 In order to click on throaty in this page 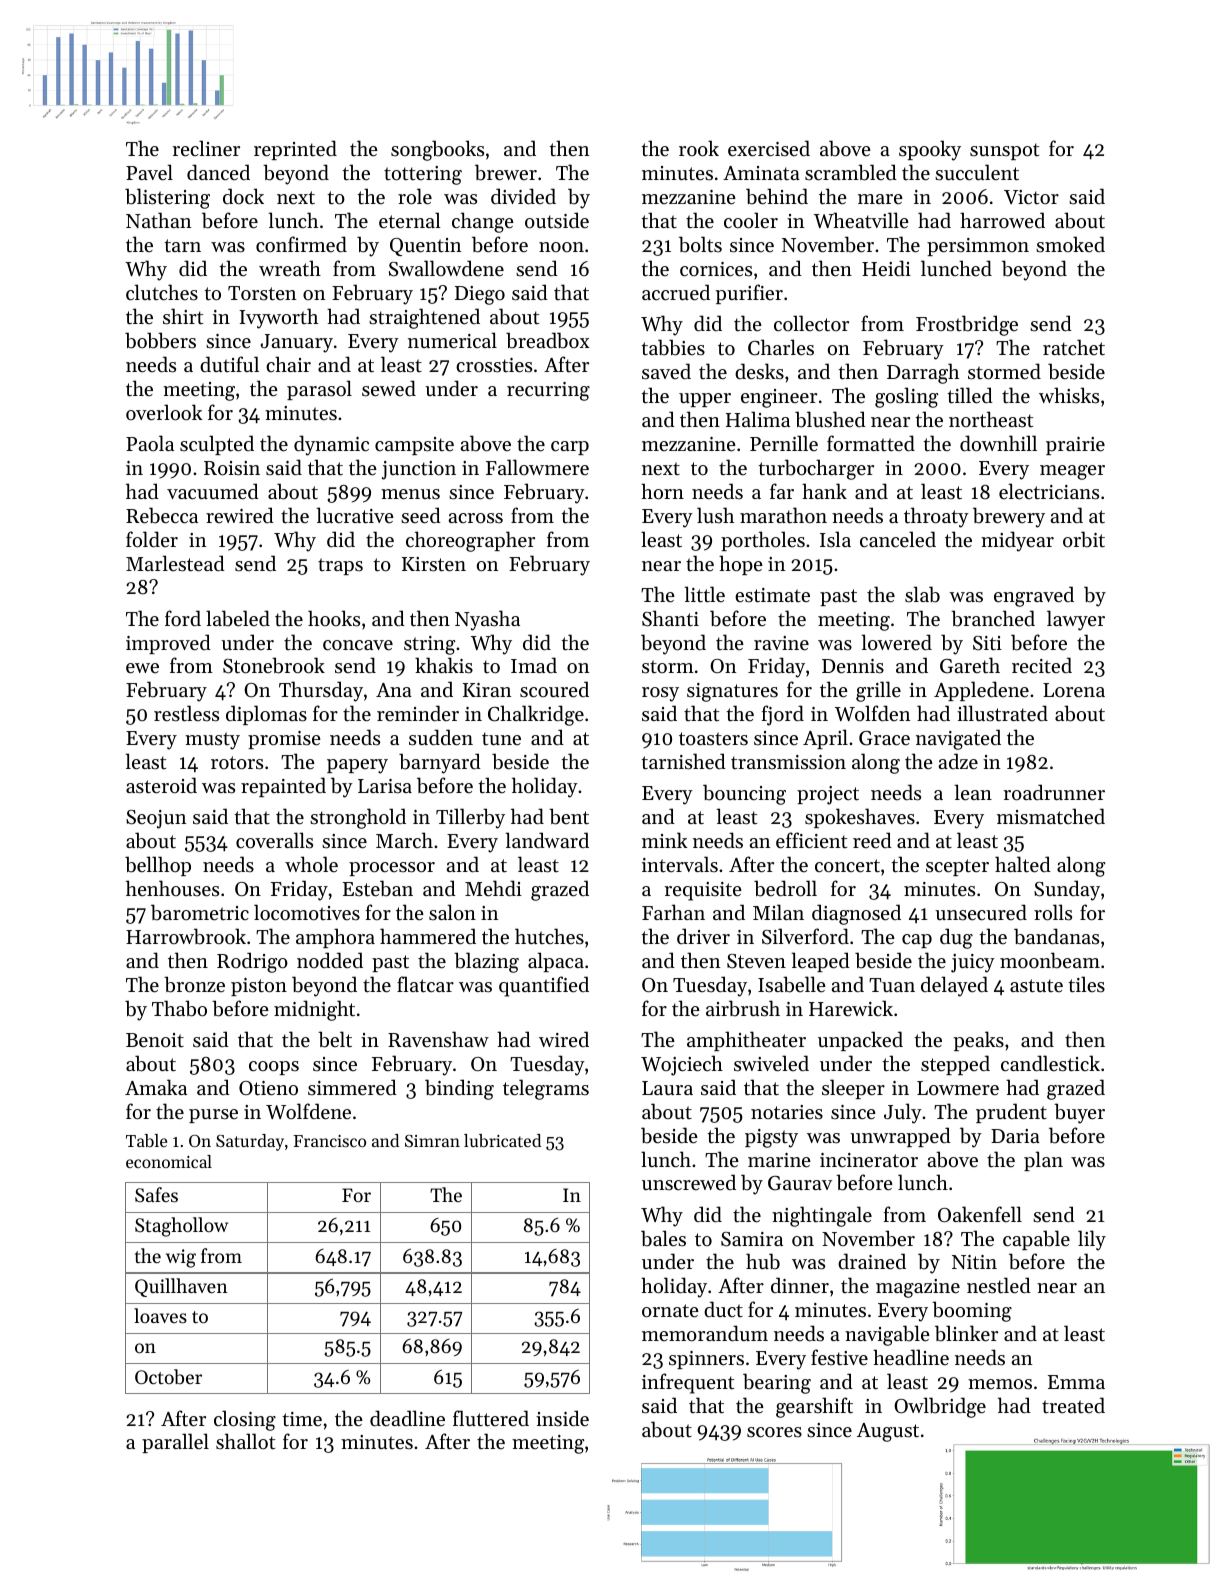, I will do `click(936, 517)`.
